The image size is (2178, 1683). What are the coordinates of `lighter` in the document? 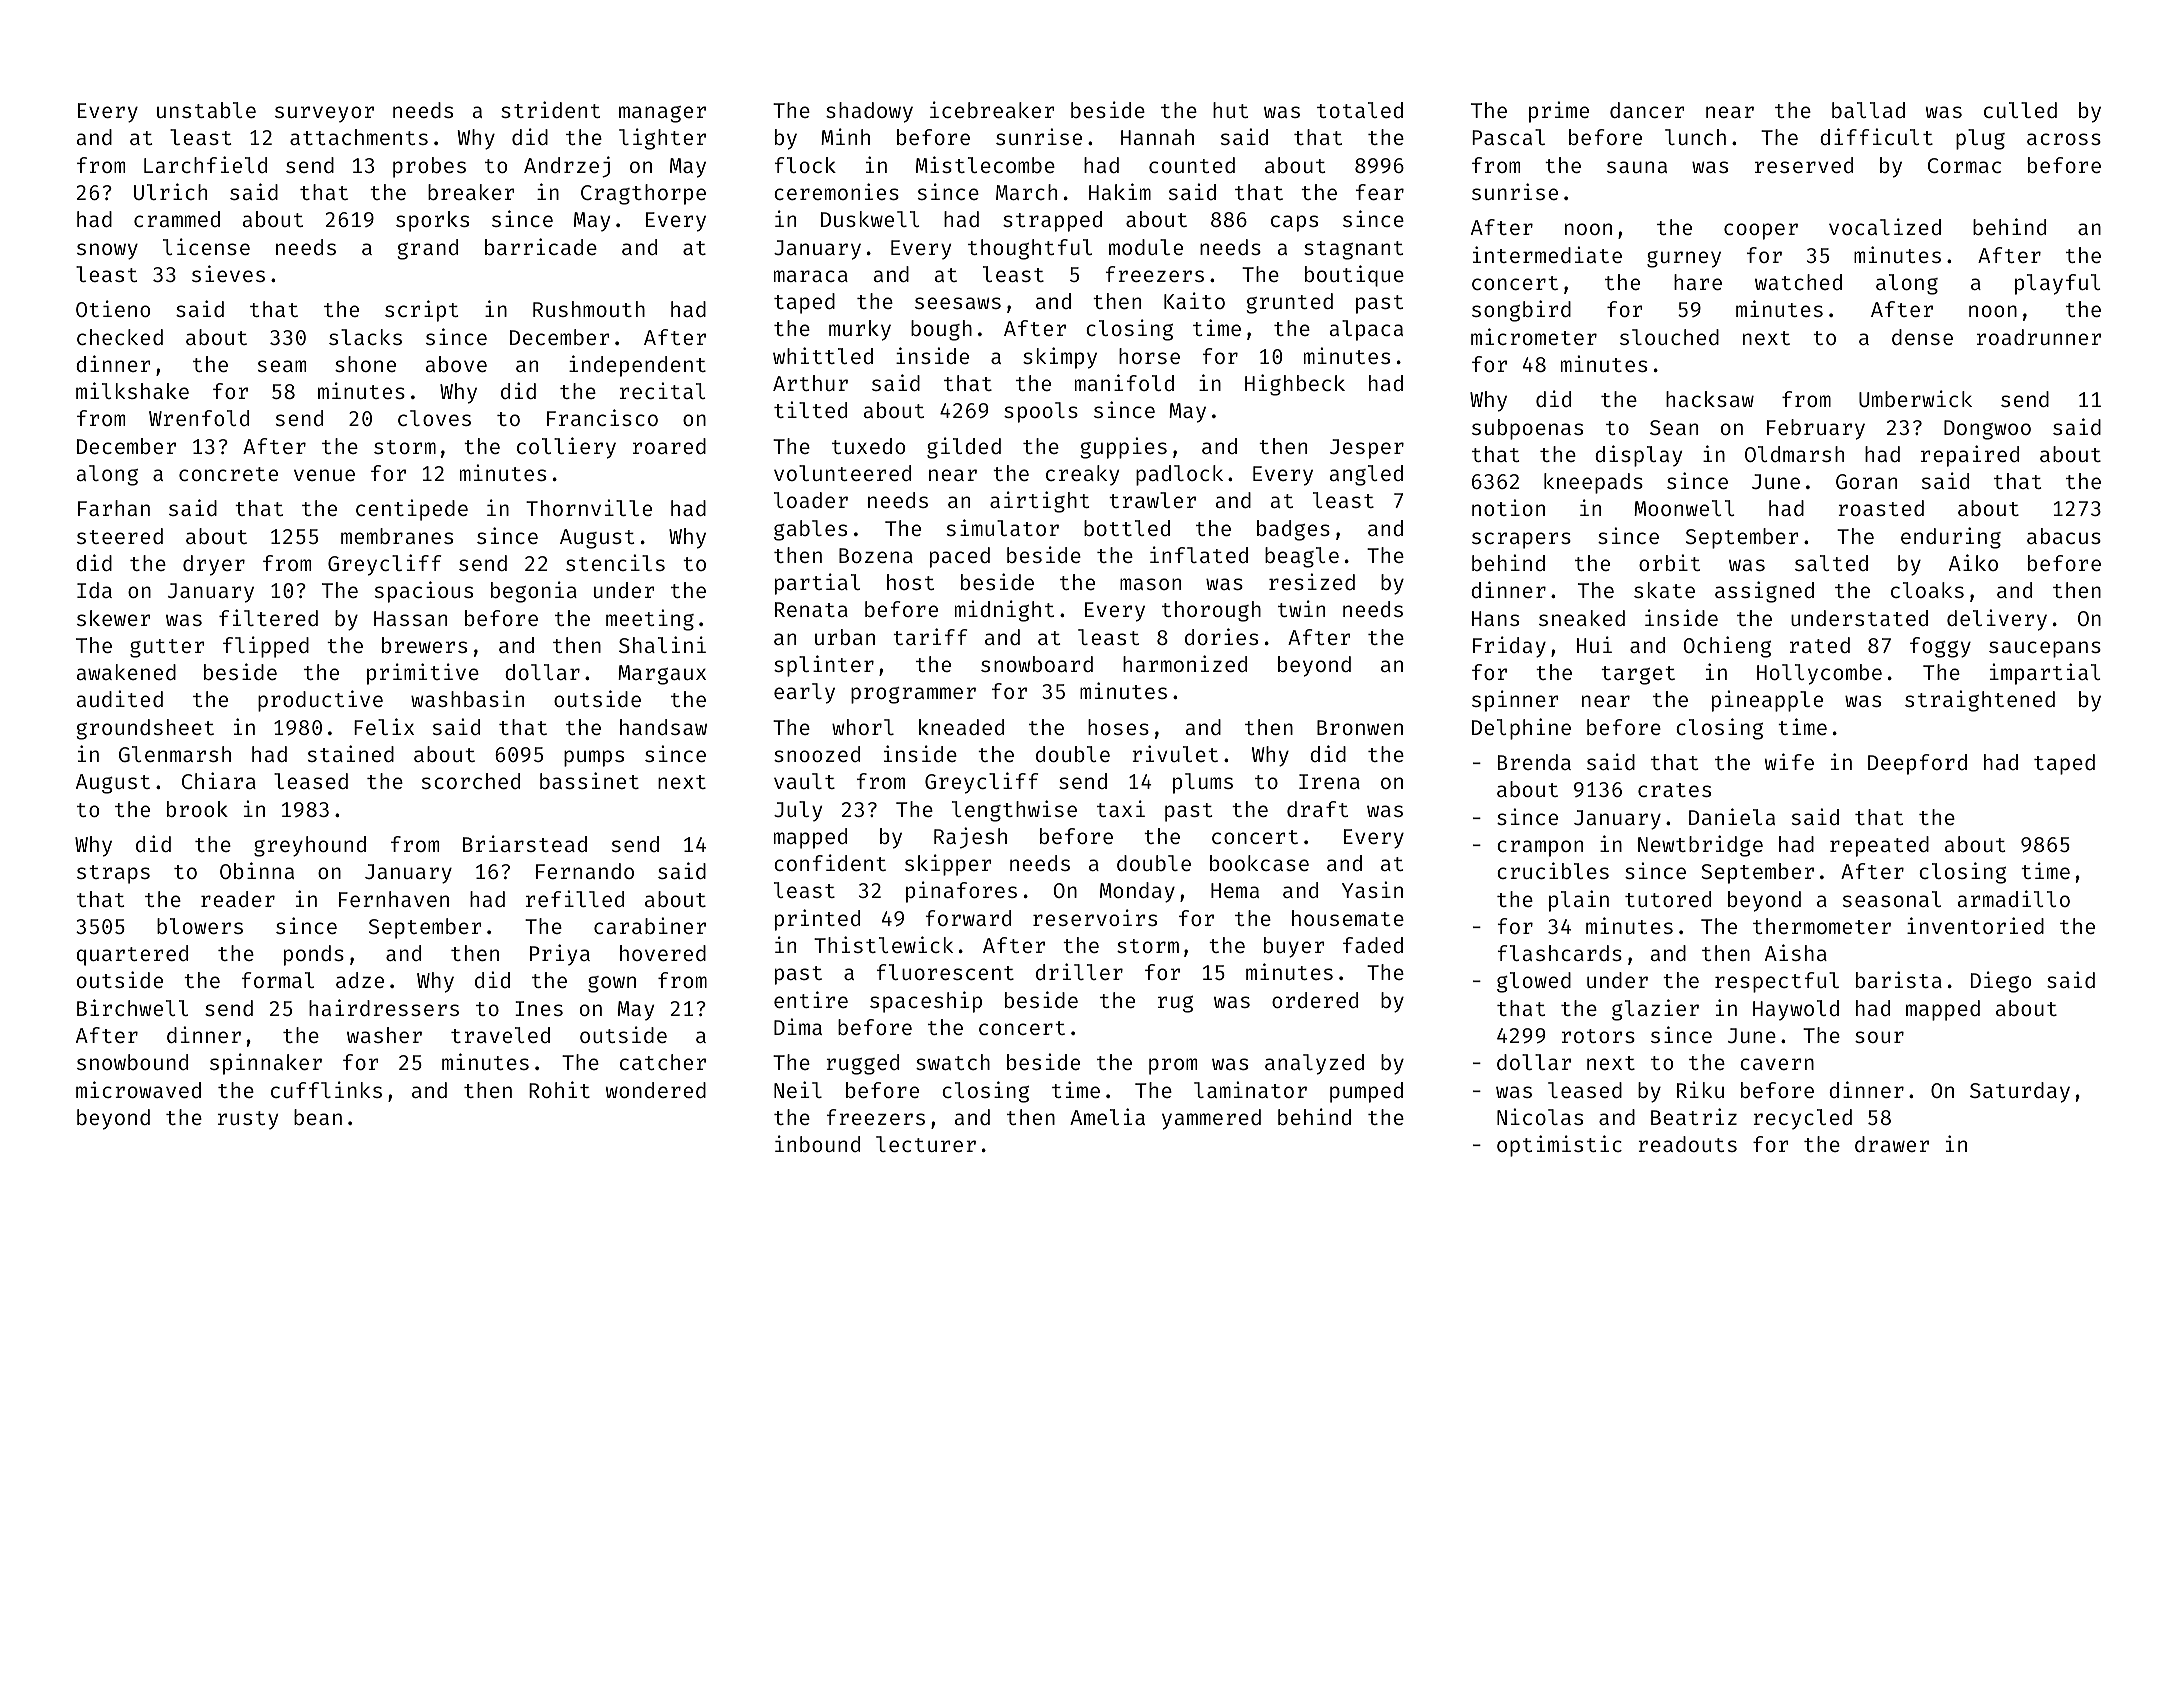 It's located at (662, 139).
